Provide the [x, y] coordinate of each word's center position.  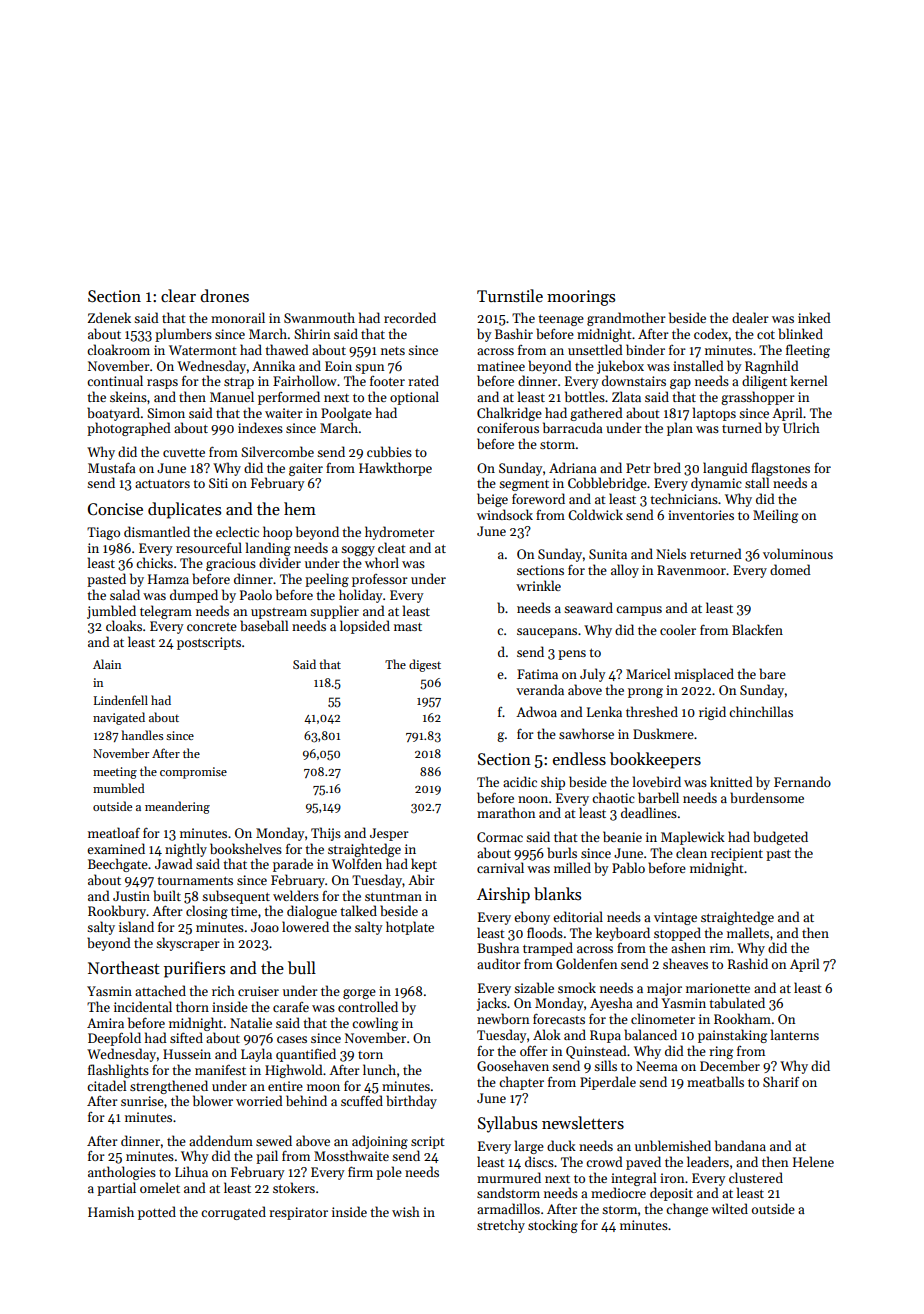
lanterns [795, 1034]
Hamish [111, 1211]
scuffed [362, 1100]
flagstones [780, 469]
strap [239, 383]
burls [562, 852]
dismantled [157, 531]
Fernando [802, 781]
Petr [638, 468]
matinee [501, 366]
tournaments [195, 881]
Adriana [573, 467]
